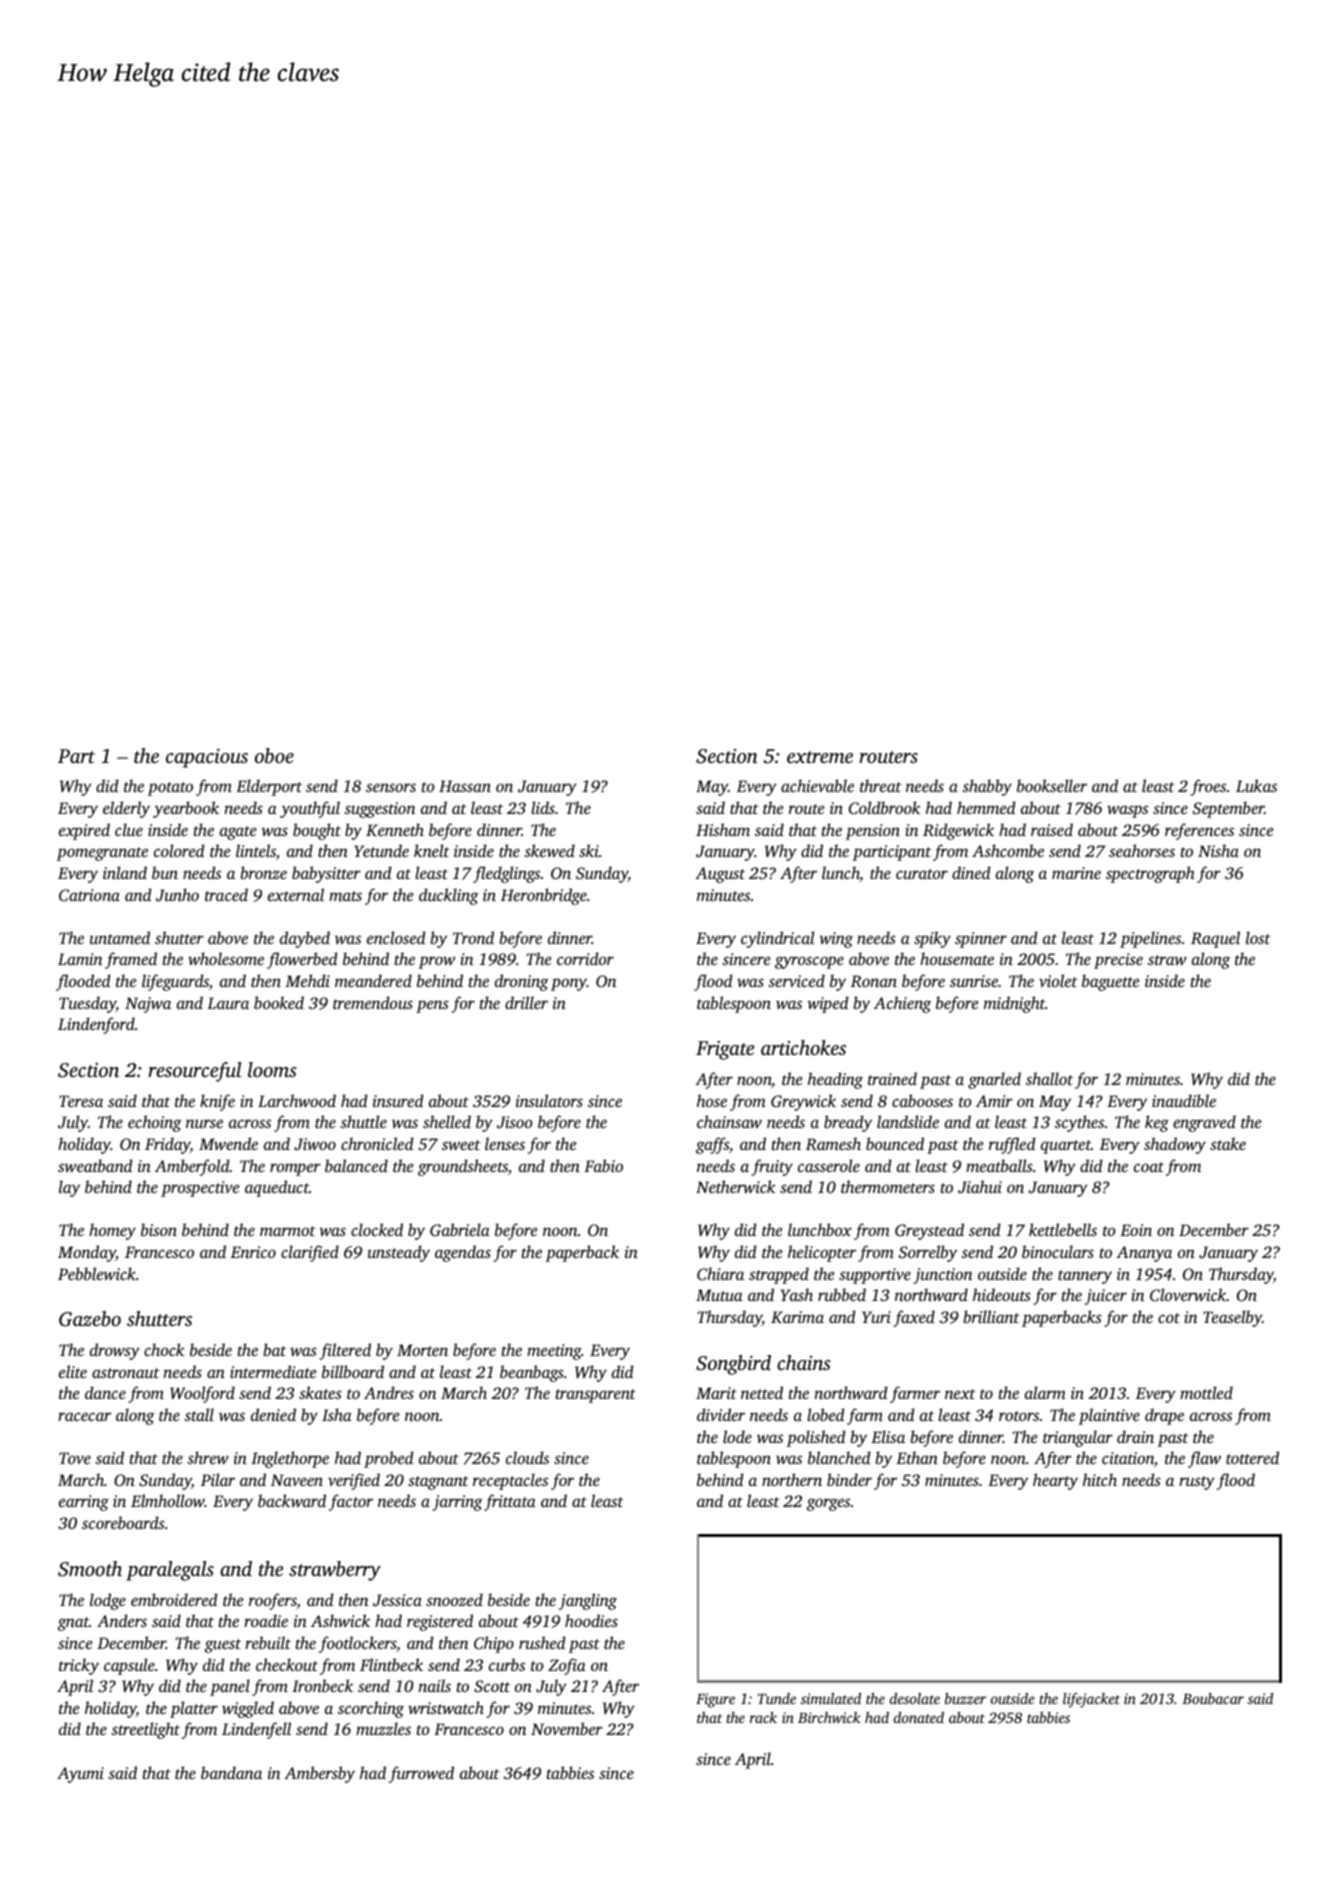 The image size is (1340, 1895). What do you see at coordinates (1208, 787) in the screenshot?
I see `froes` at bounding box center [1208, 787].
